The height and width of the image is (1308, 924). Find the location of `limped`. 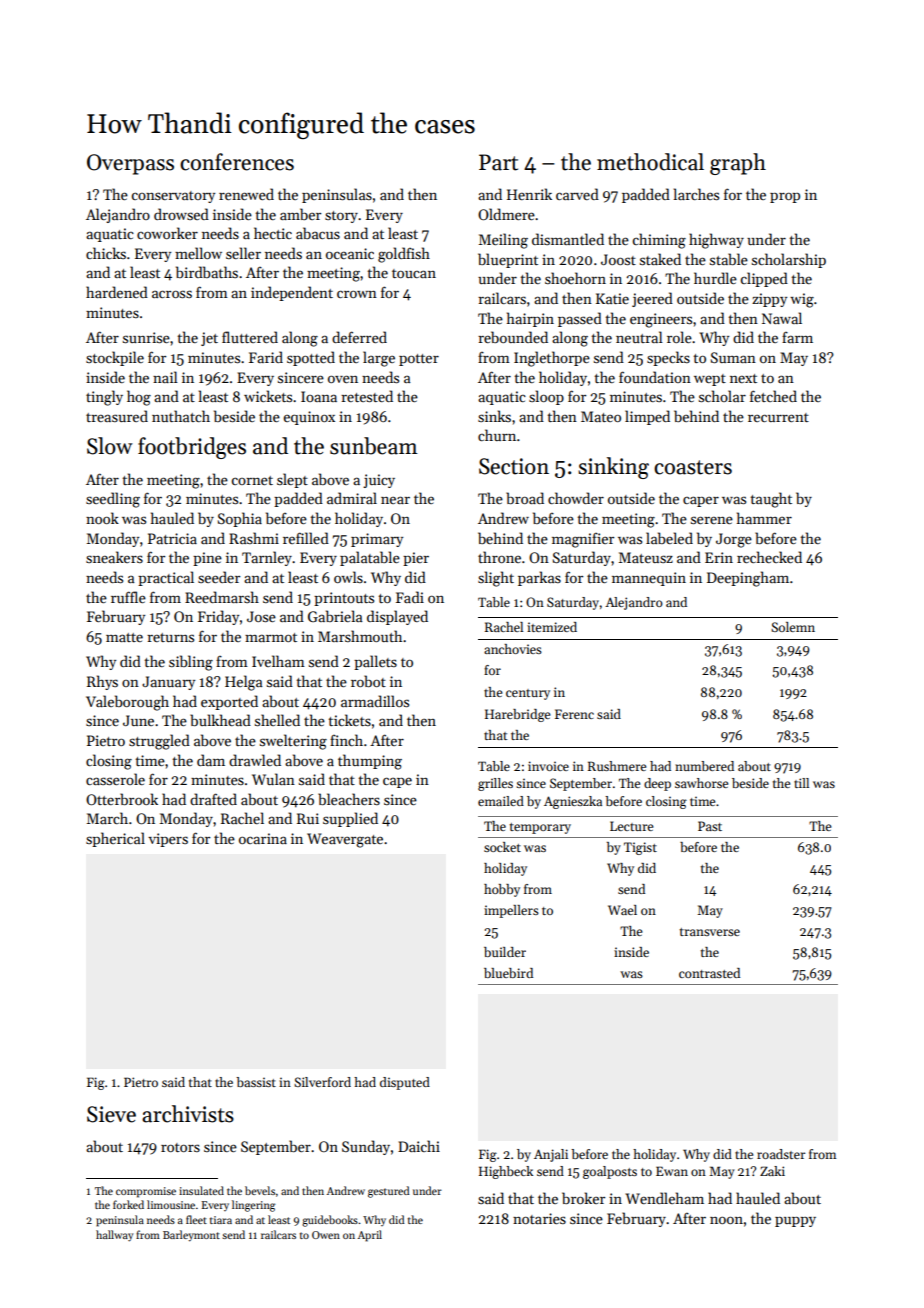

limped is located at coordinates (647, 417).
